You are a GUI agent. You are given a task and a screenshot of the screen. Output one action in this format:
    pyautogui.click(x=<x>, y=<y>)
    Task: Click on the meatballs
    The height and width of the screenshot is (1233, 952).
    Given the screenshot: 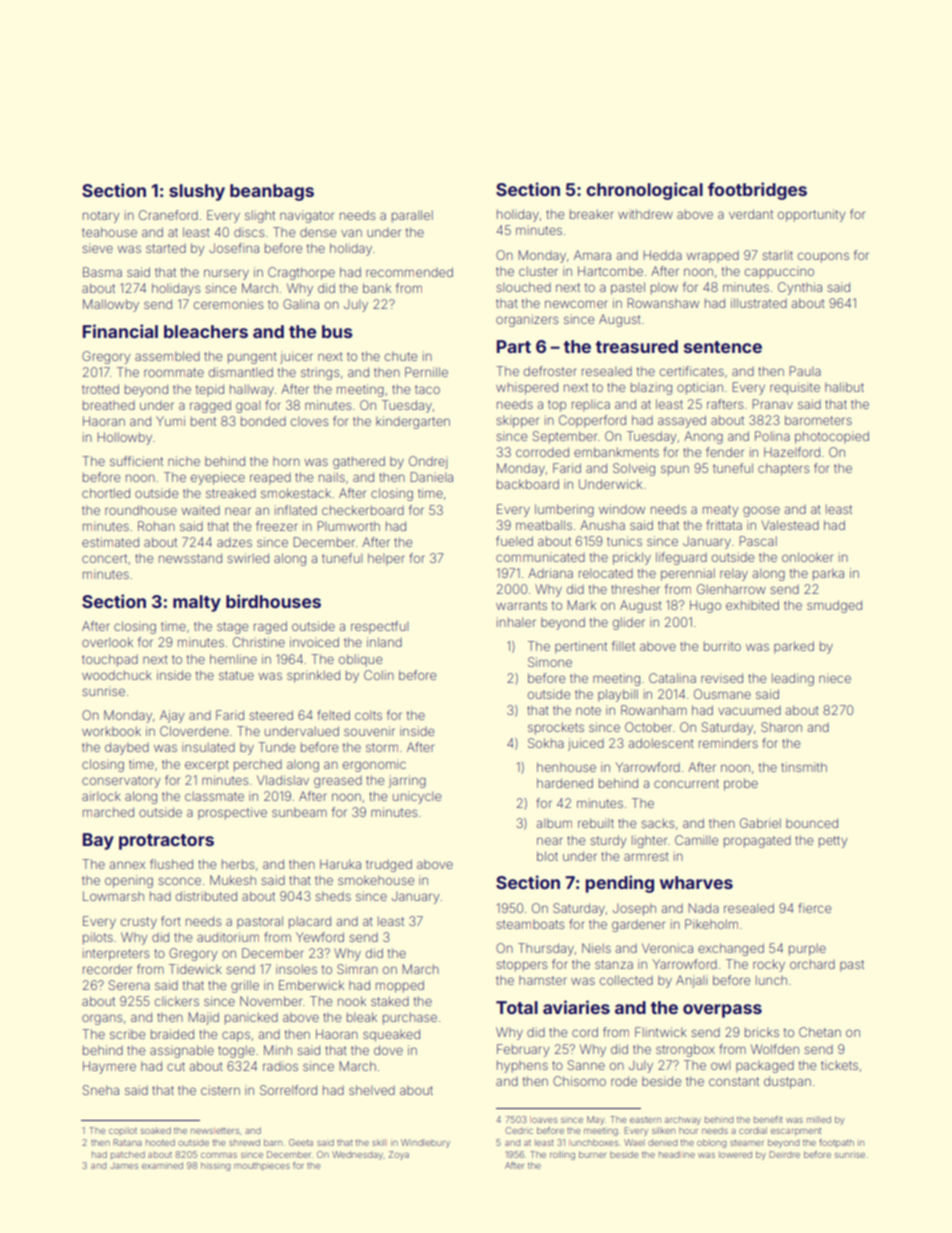 What is the action you would take?
    pyautogui.click(x=544, y=525)
